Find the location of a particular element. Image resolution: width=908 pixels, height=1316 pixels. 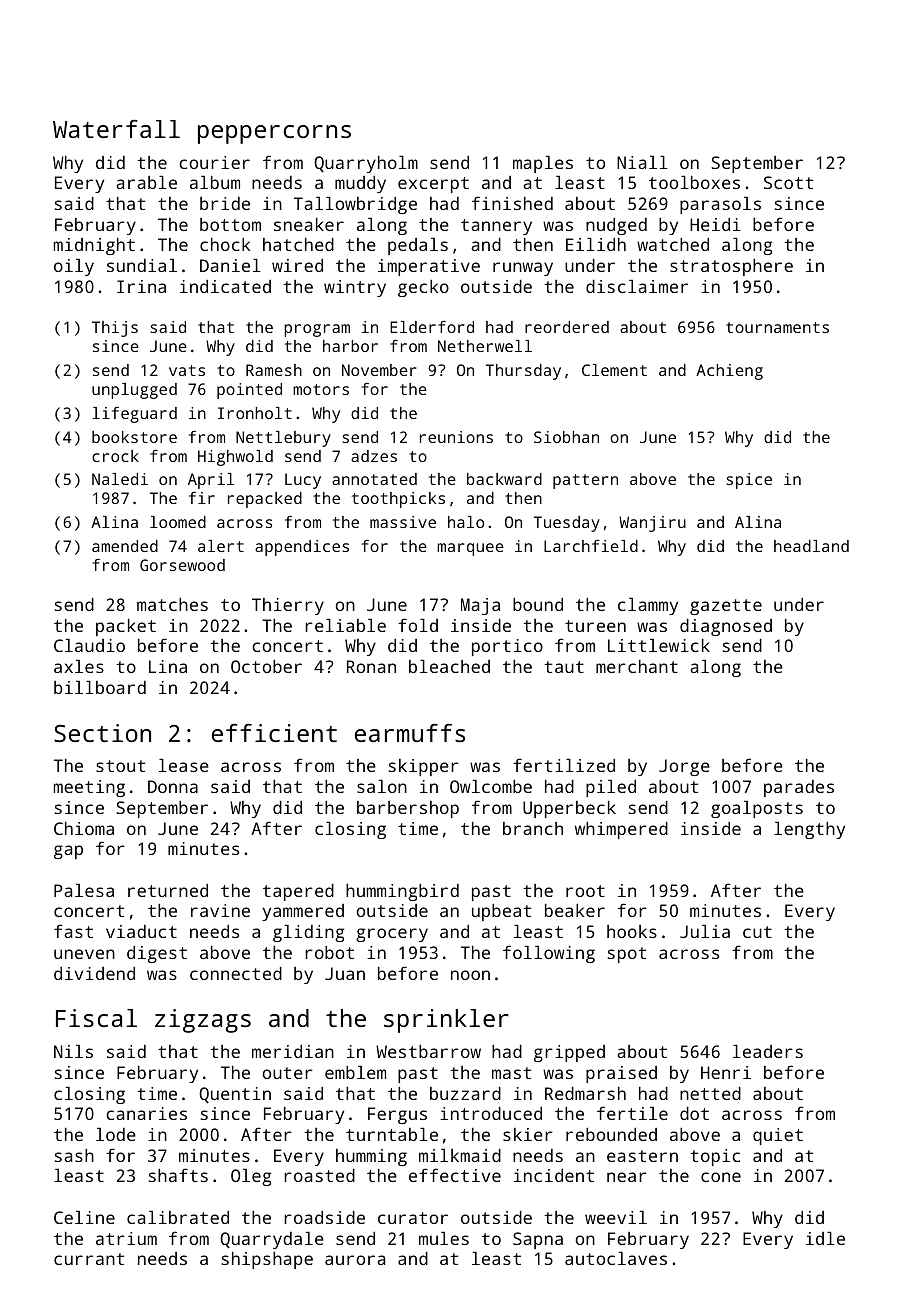

merchant is located at coordinates (637, 666).
